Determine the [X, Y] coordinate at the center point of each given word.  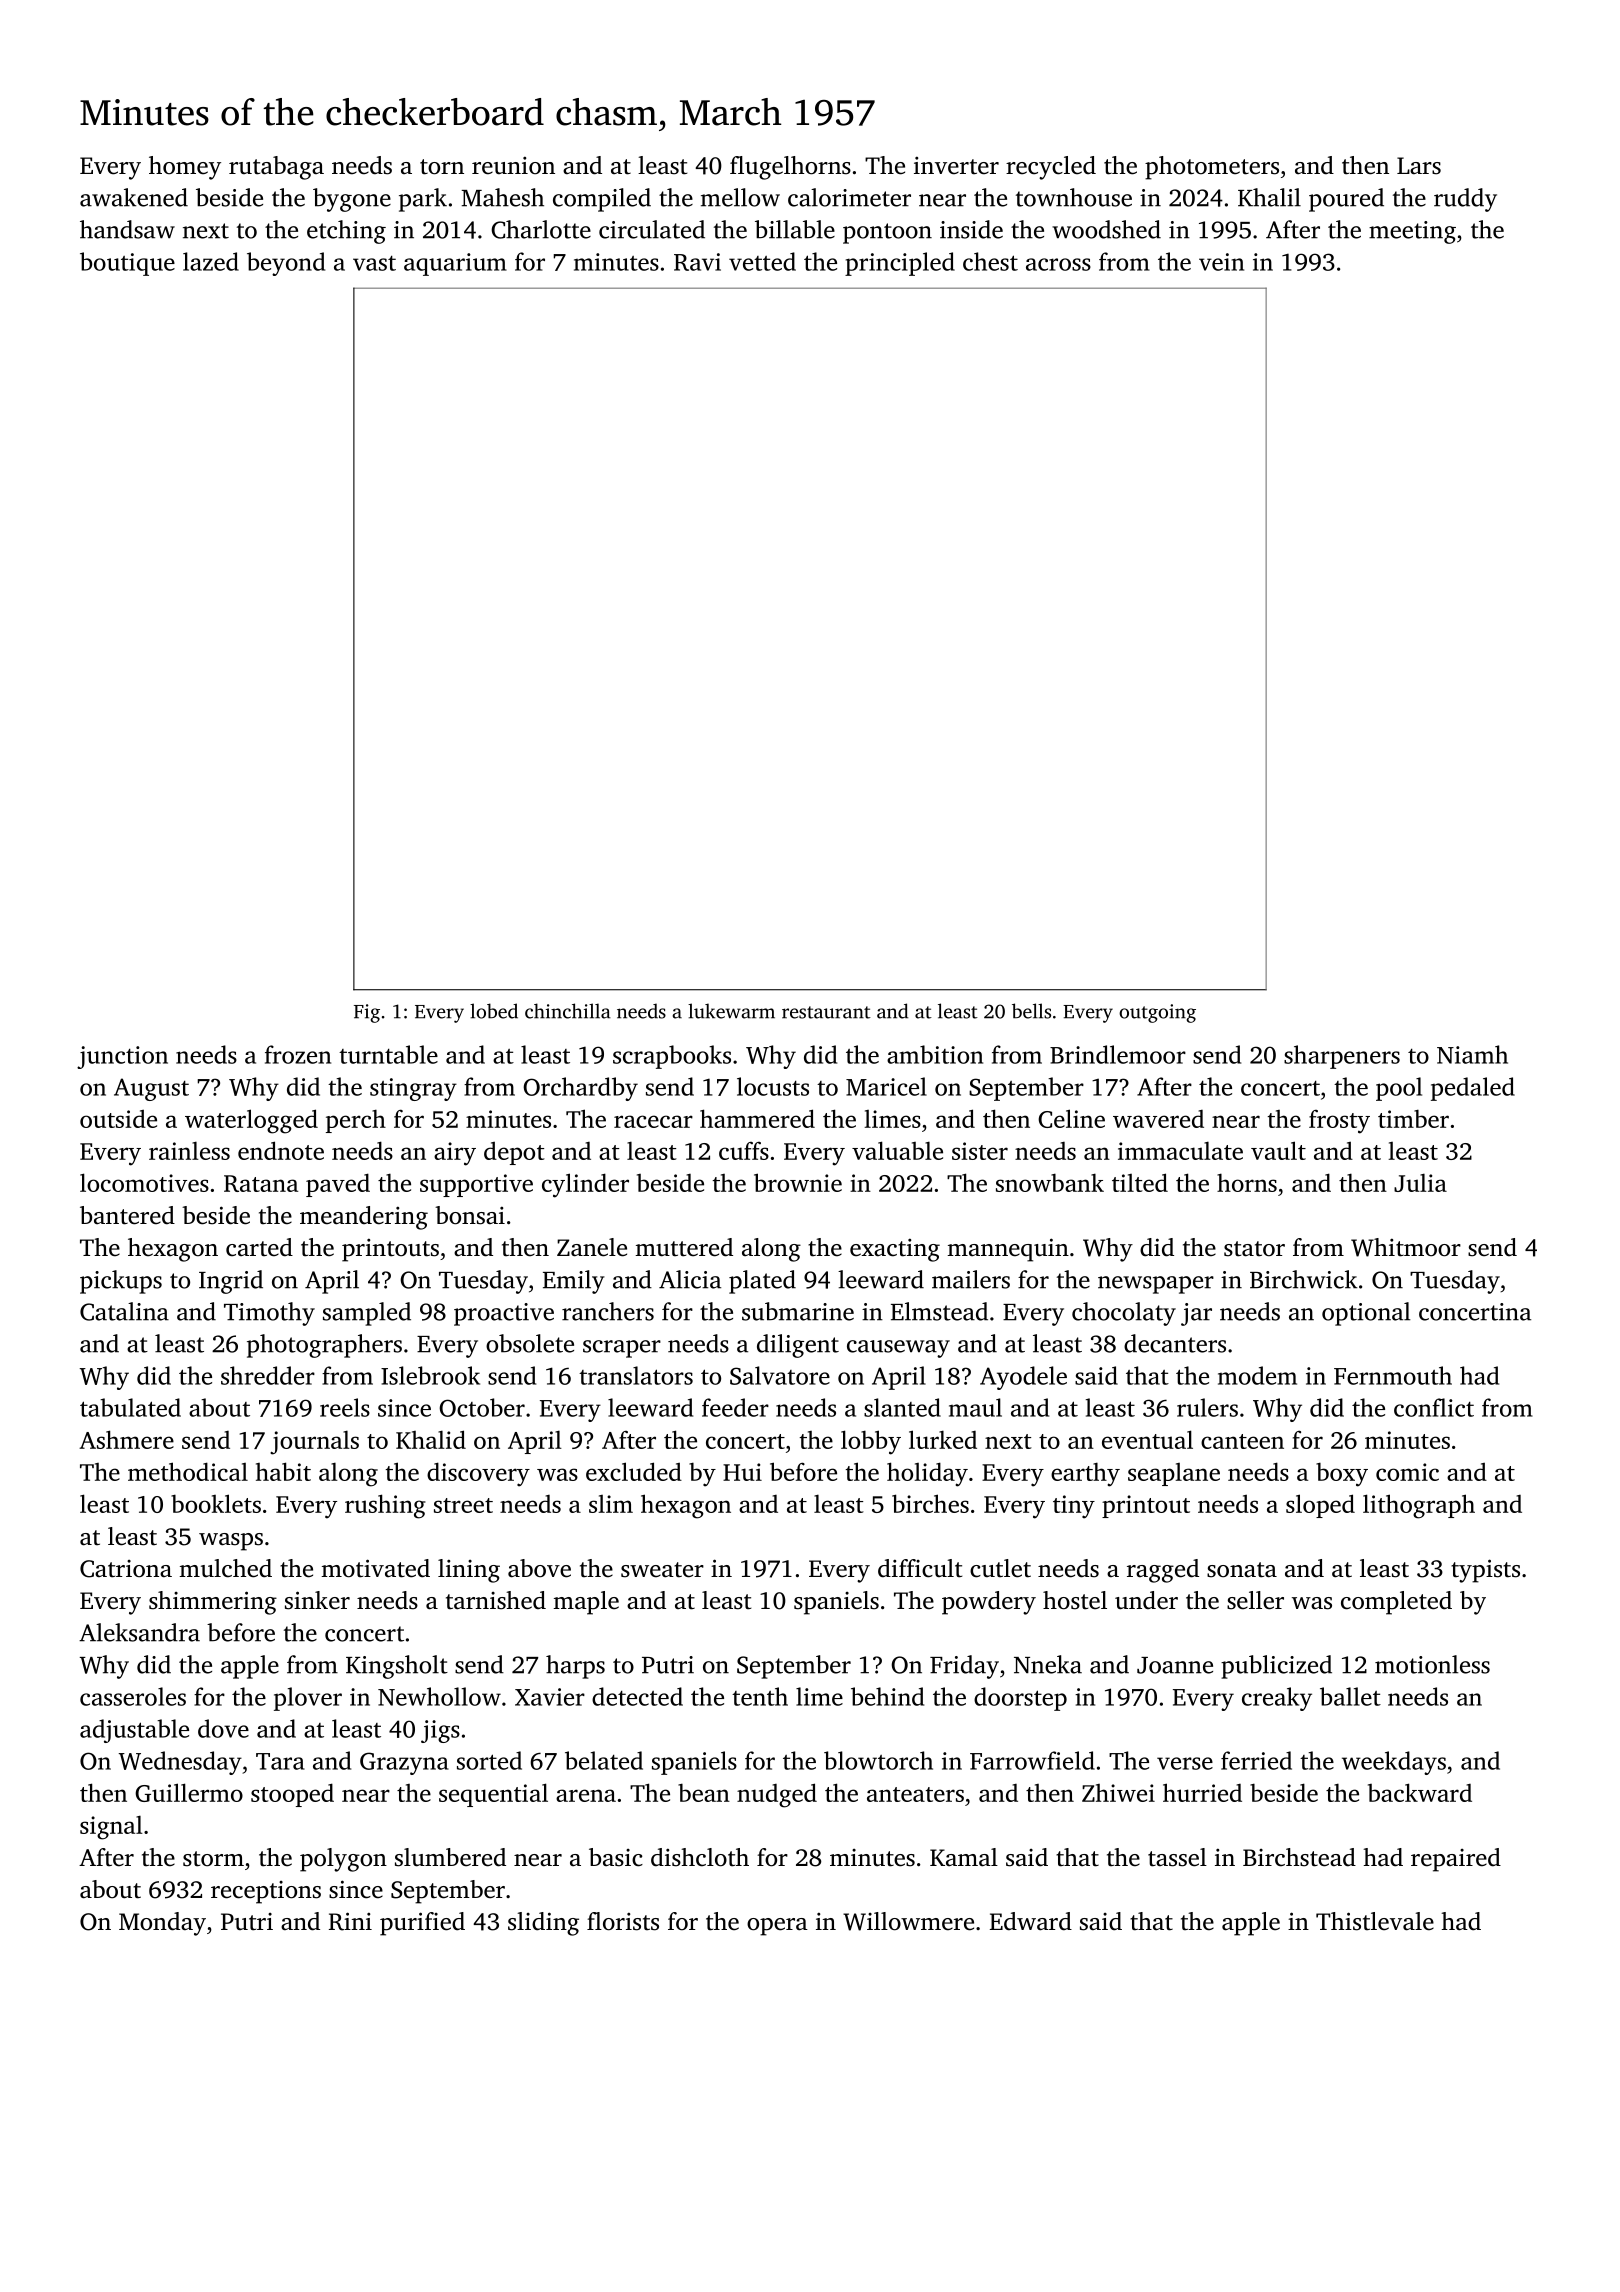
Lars [1419, 166]
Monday [162, 1924]
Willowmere [908, 1921]
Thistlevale [1375, 1921]
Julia [1420, 1182]
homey [185, 168]
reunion [513, 165]
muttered [684, 1247]
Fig [367, 1013]
